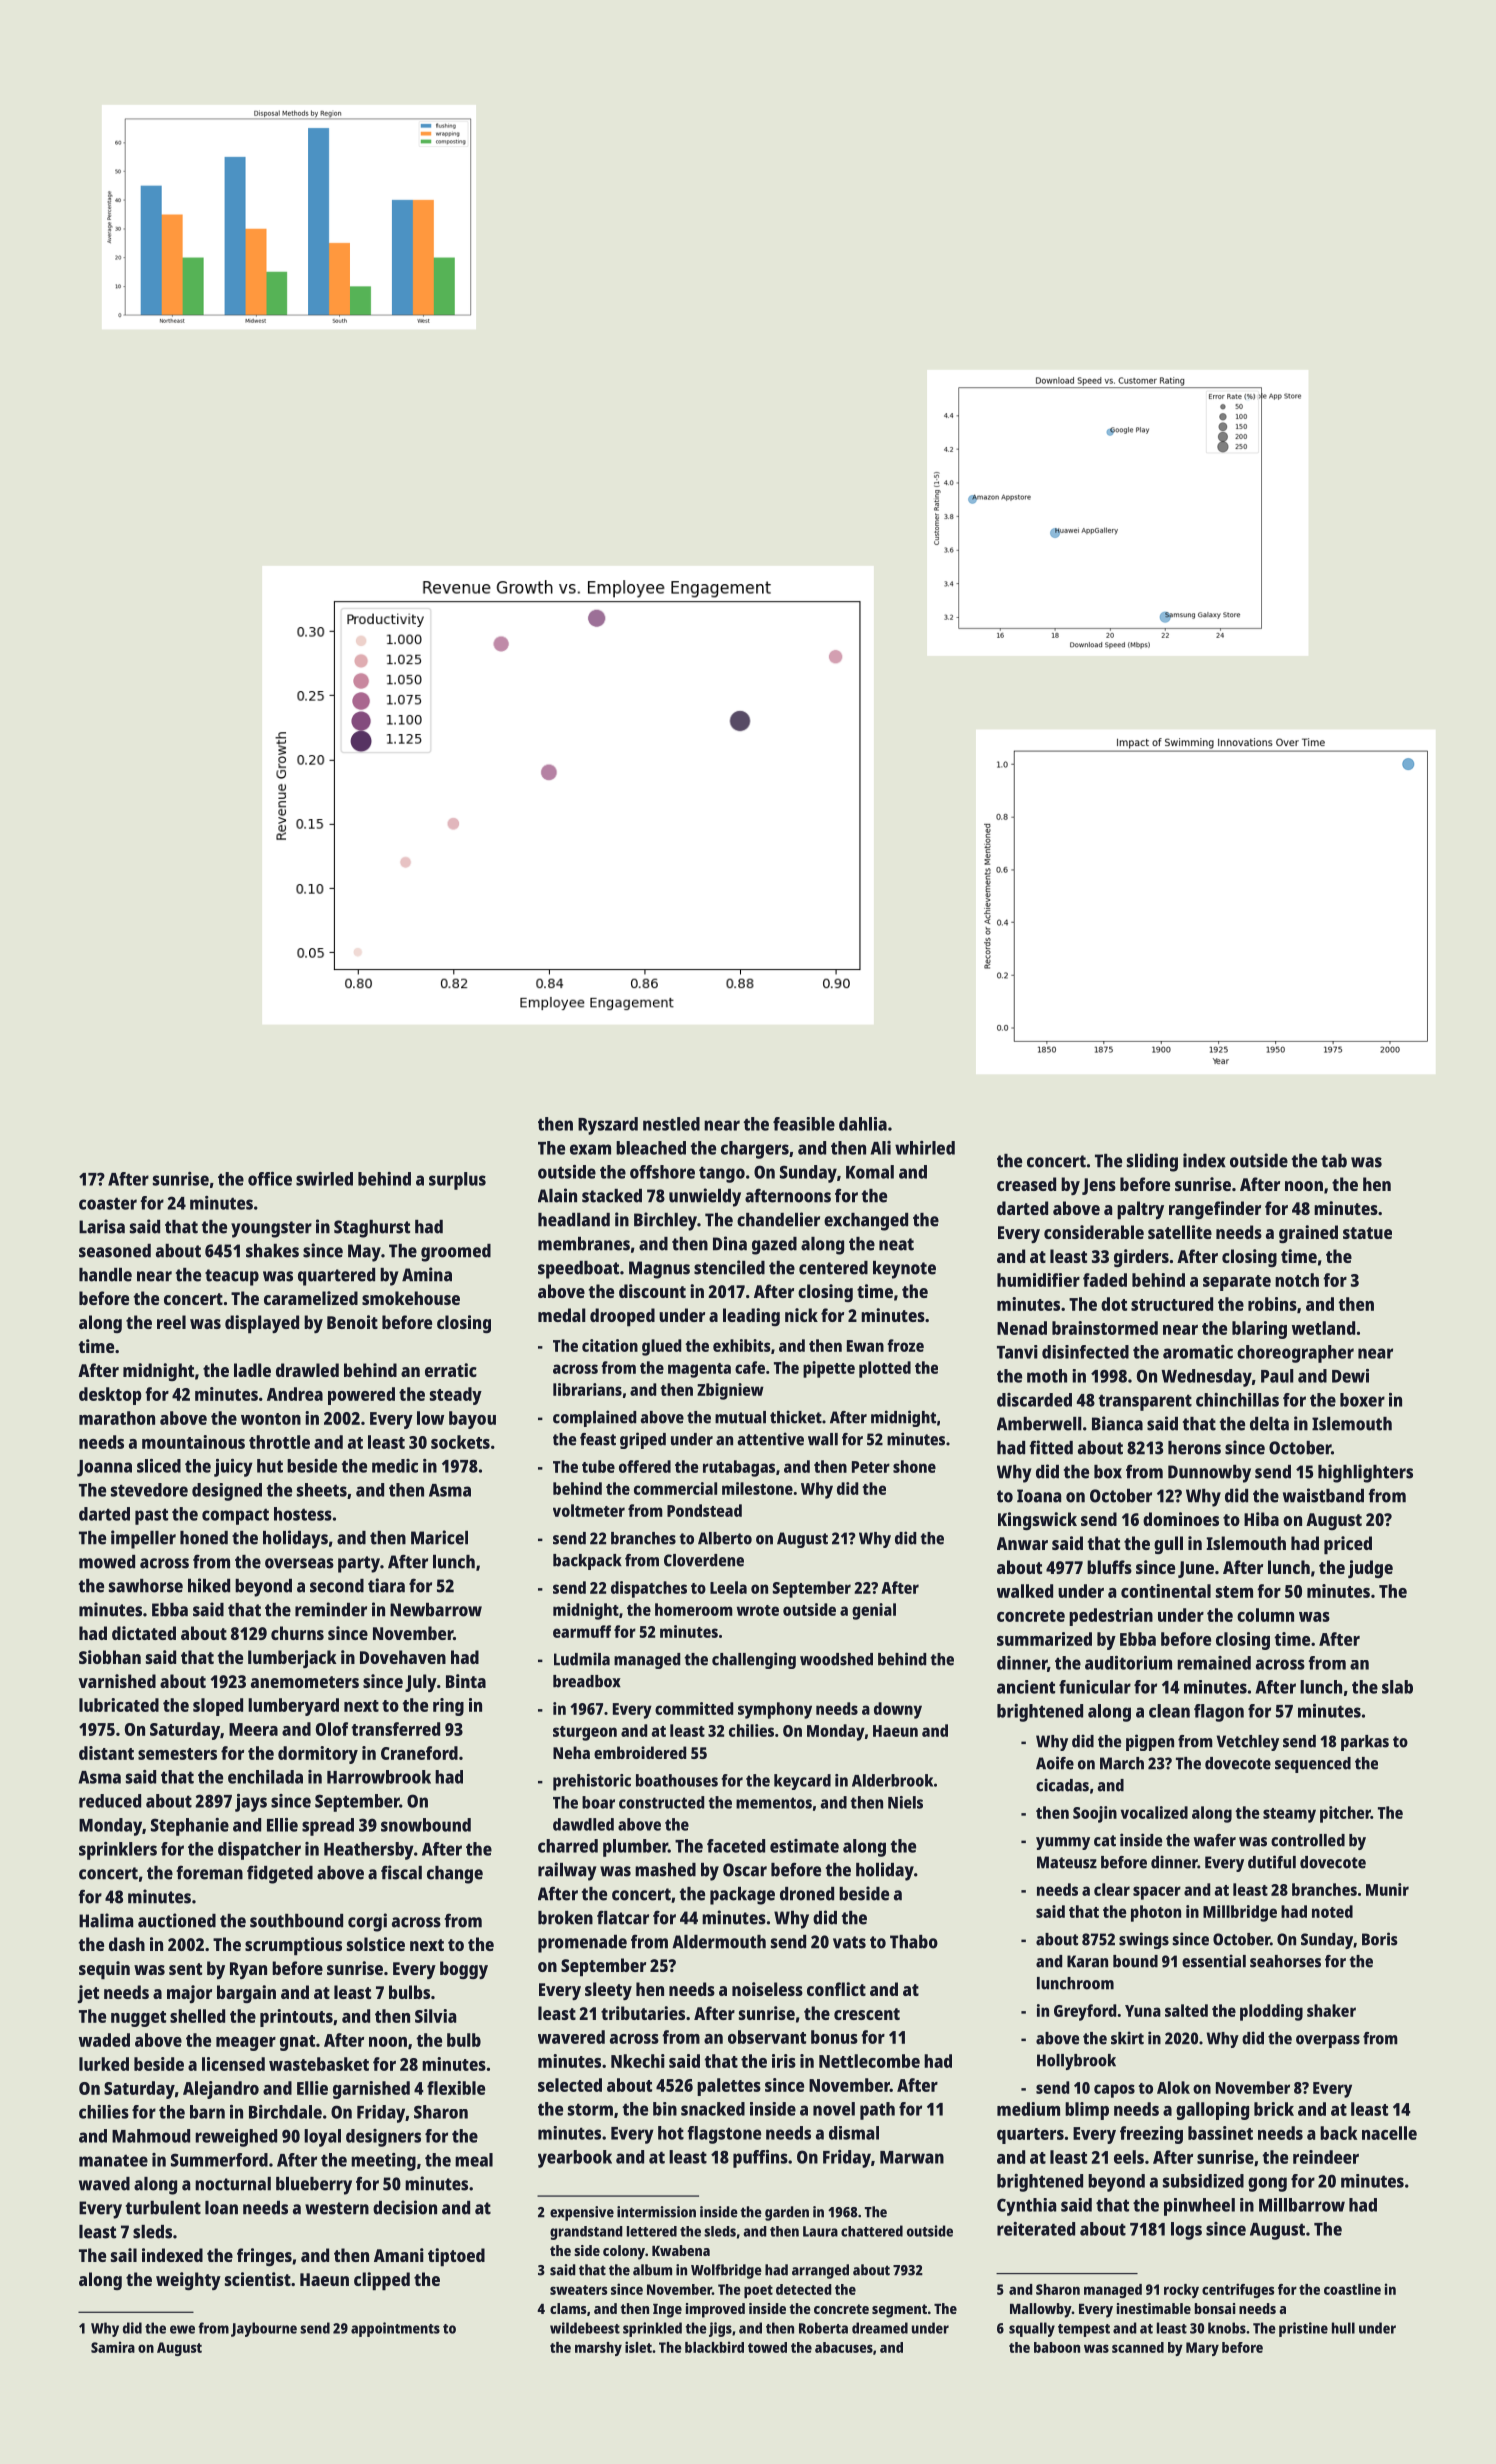 This screenshot has width=1496, height=2464. What do you see at coordinates (640, 1752) in the screenshot?
I see `embroidered` at bounding box center [640, 1752].
